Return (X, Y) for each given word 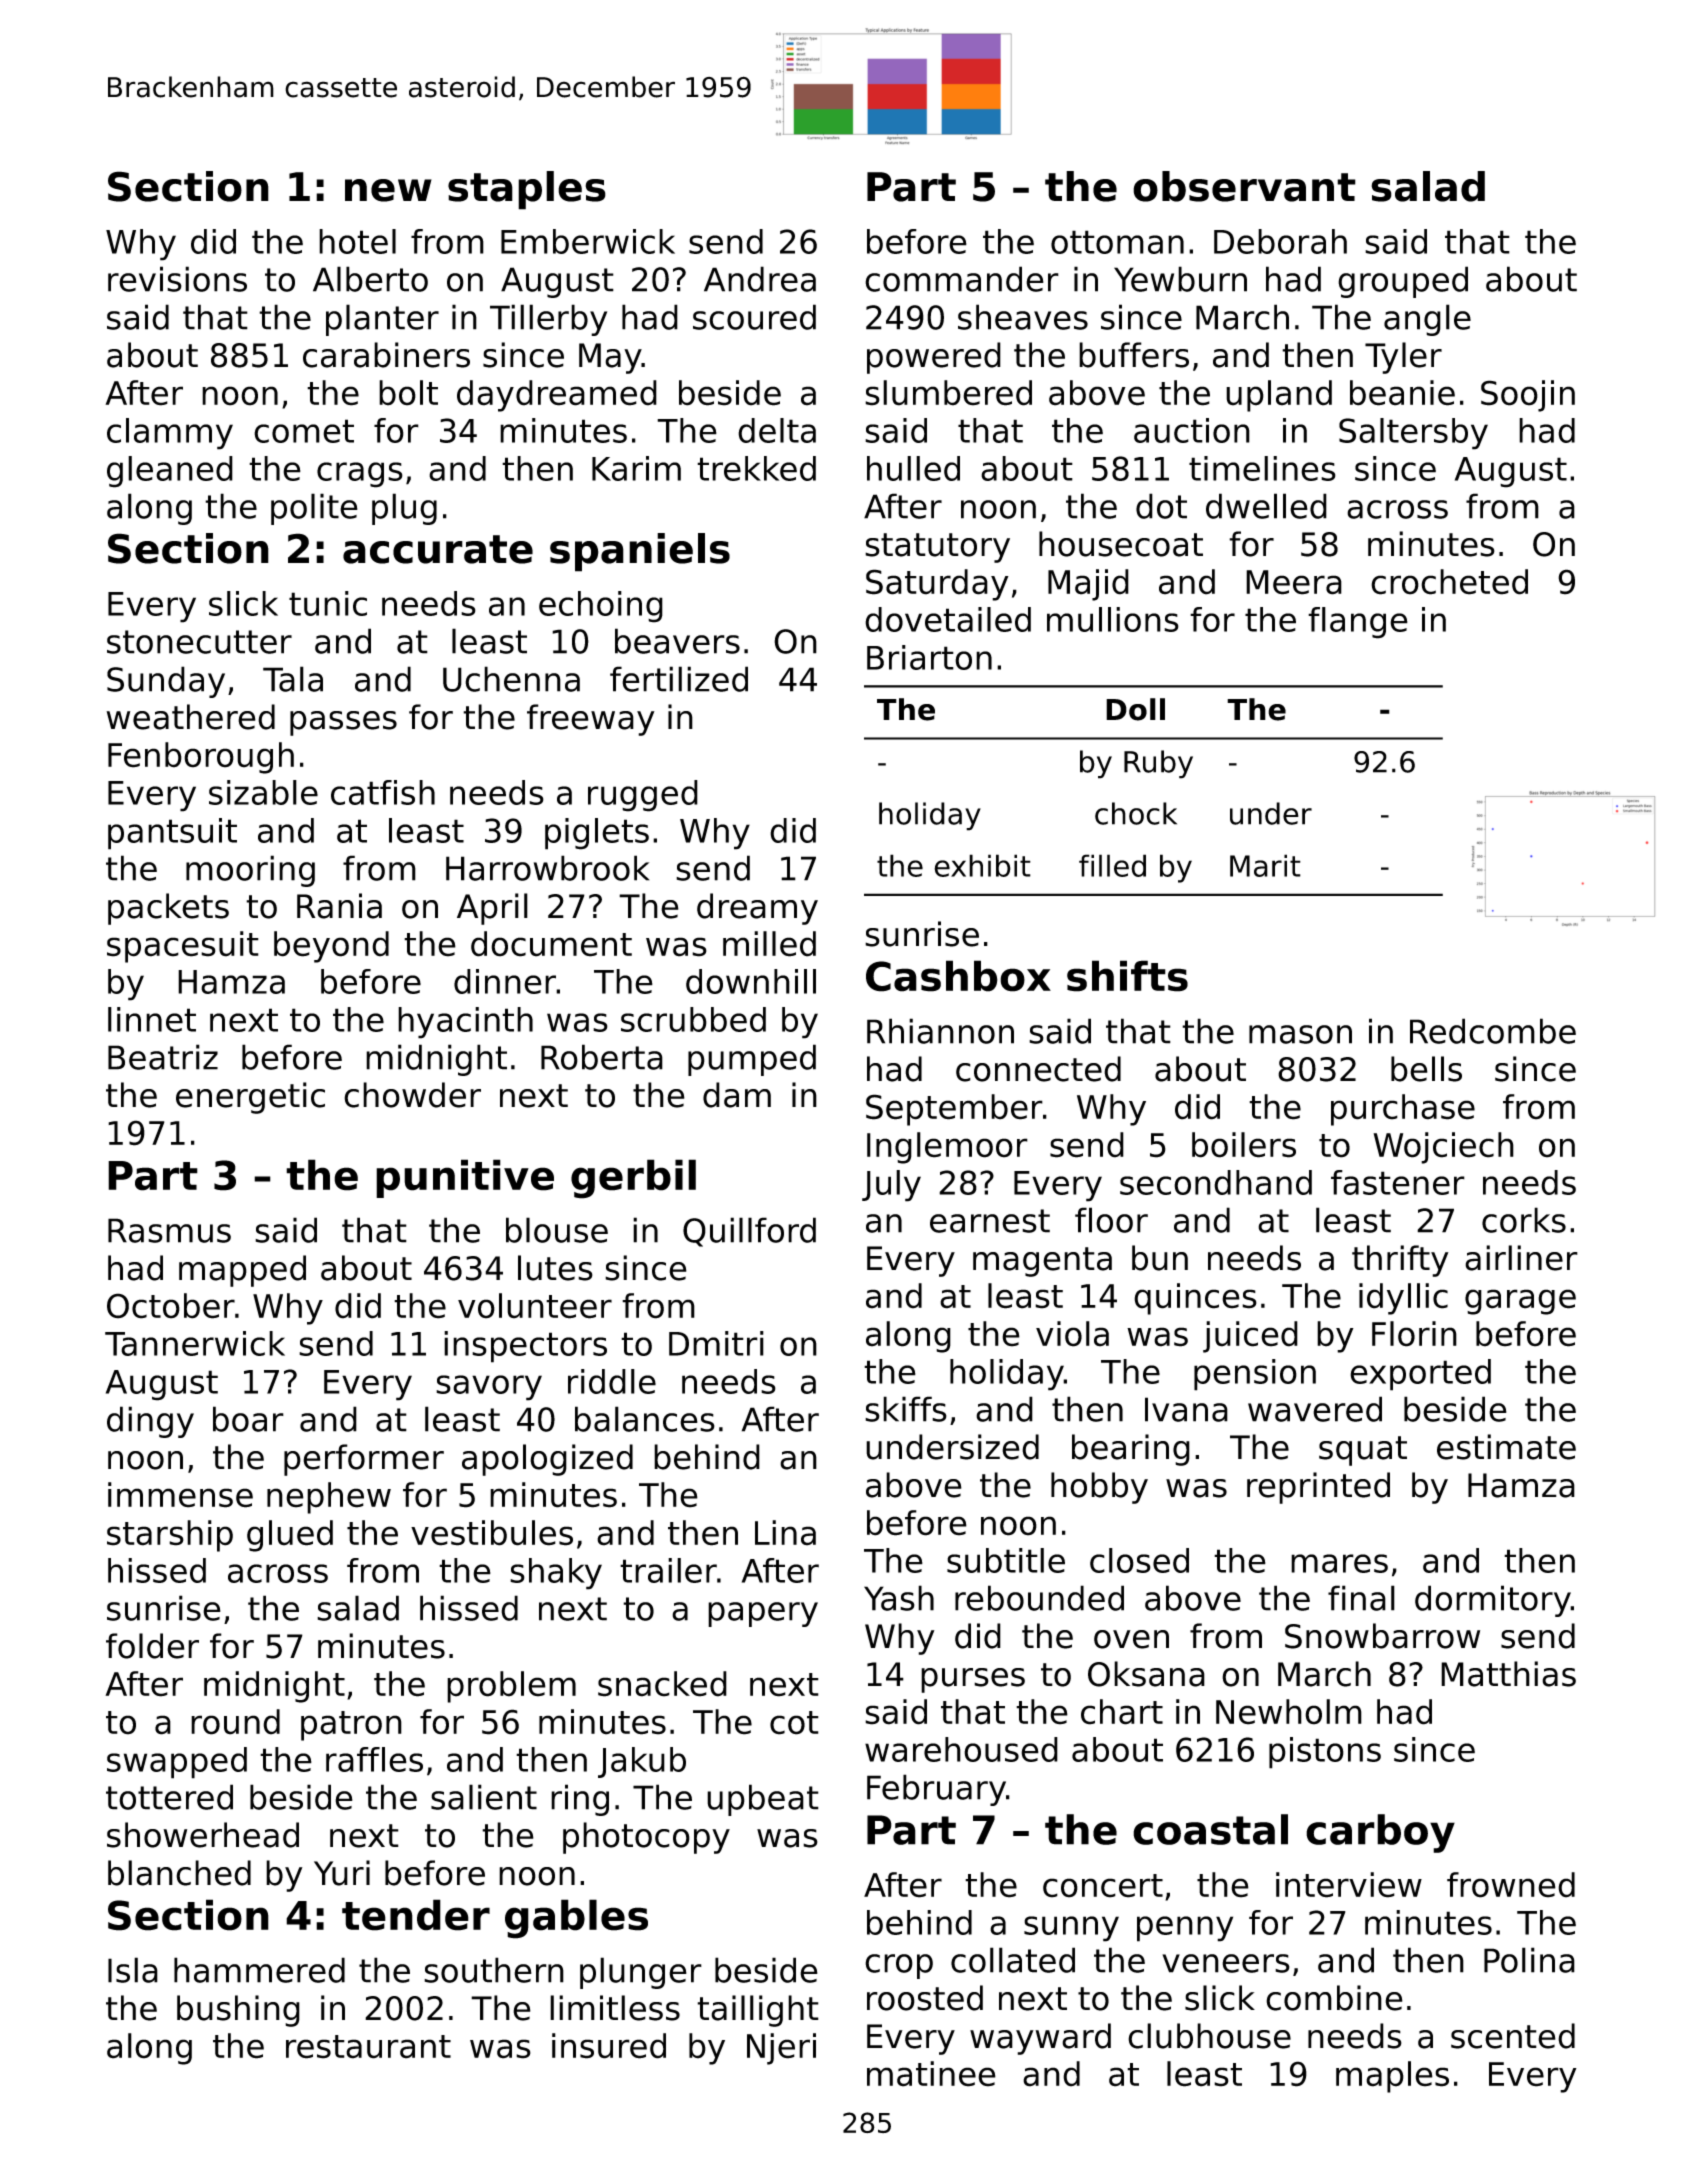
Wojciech (1443, 1148)
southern (494, 1970)
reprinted (1318, 1488)
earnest (990, 1221)
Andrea (760, 279)
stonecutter (199, 642)
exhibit (982, 865)
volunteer (535, 1306)
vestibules (492, 1533)
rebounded (1039, 1598)
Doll (1135, 709)
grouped (1403, 282)
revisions (177, 279)
